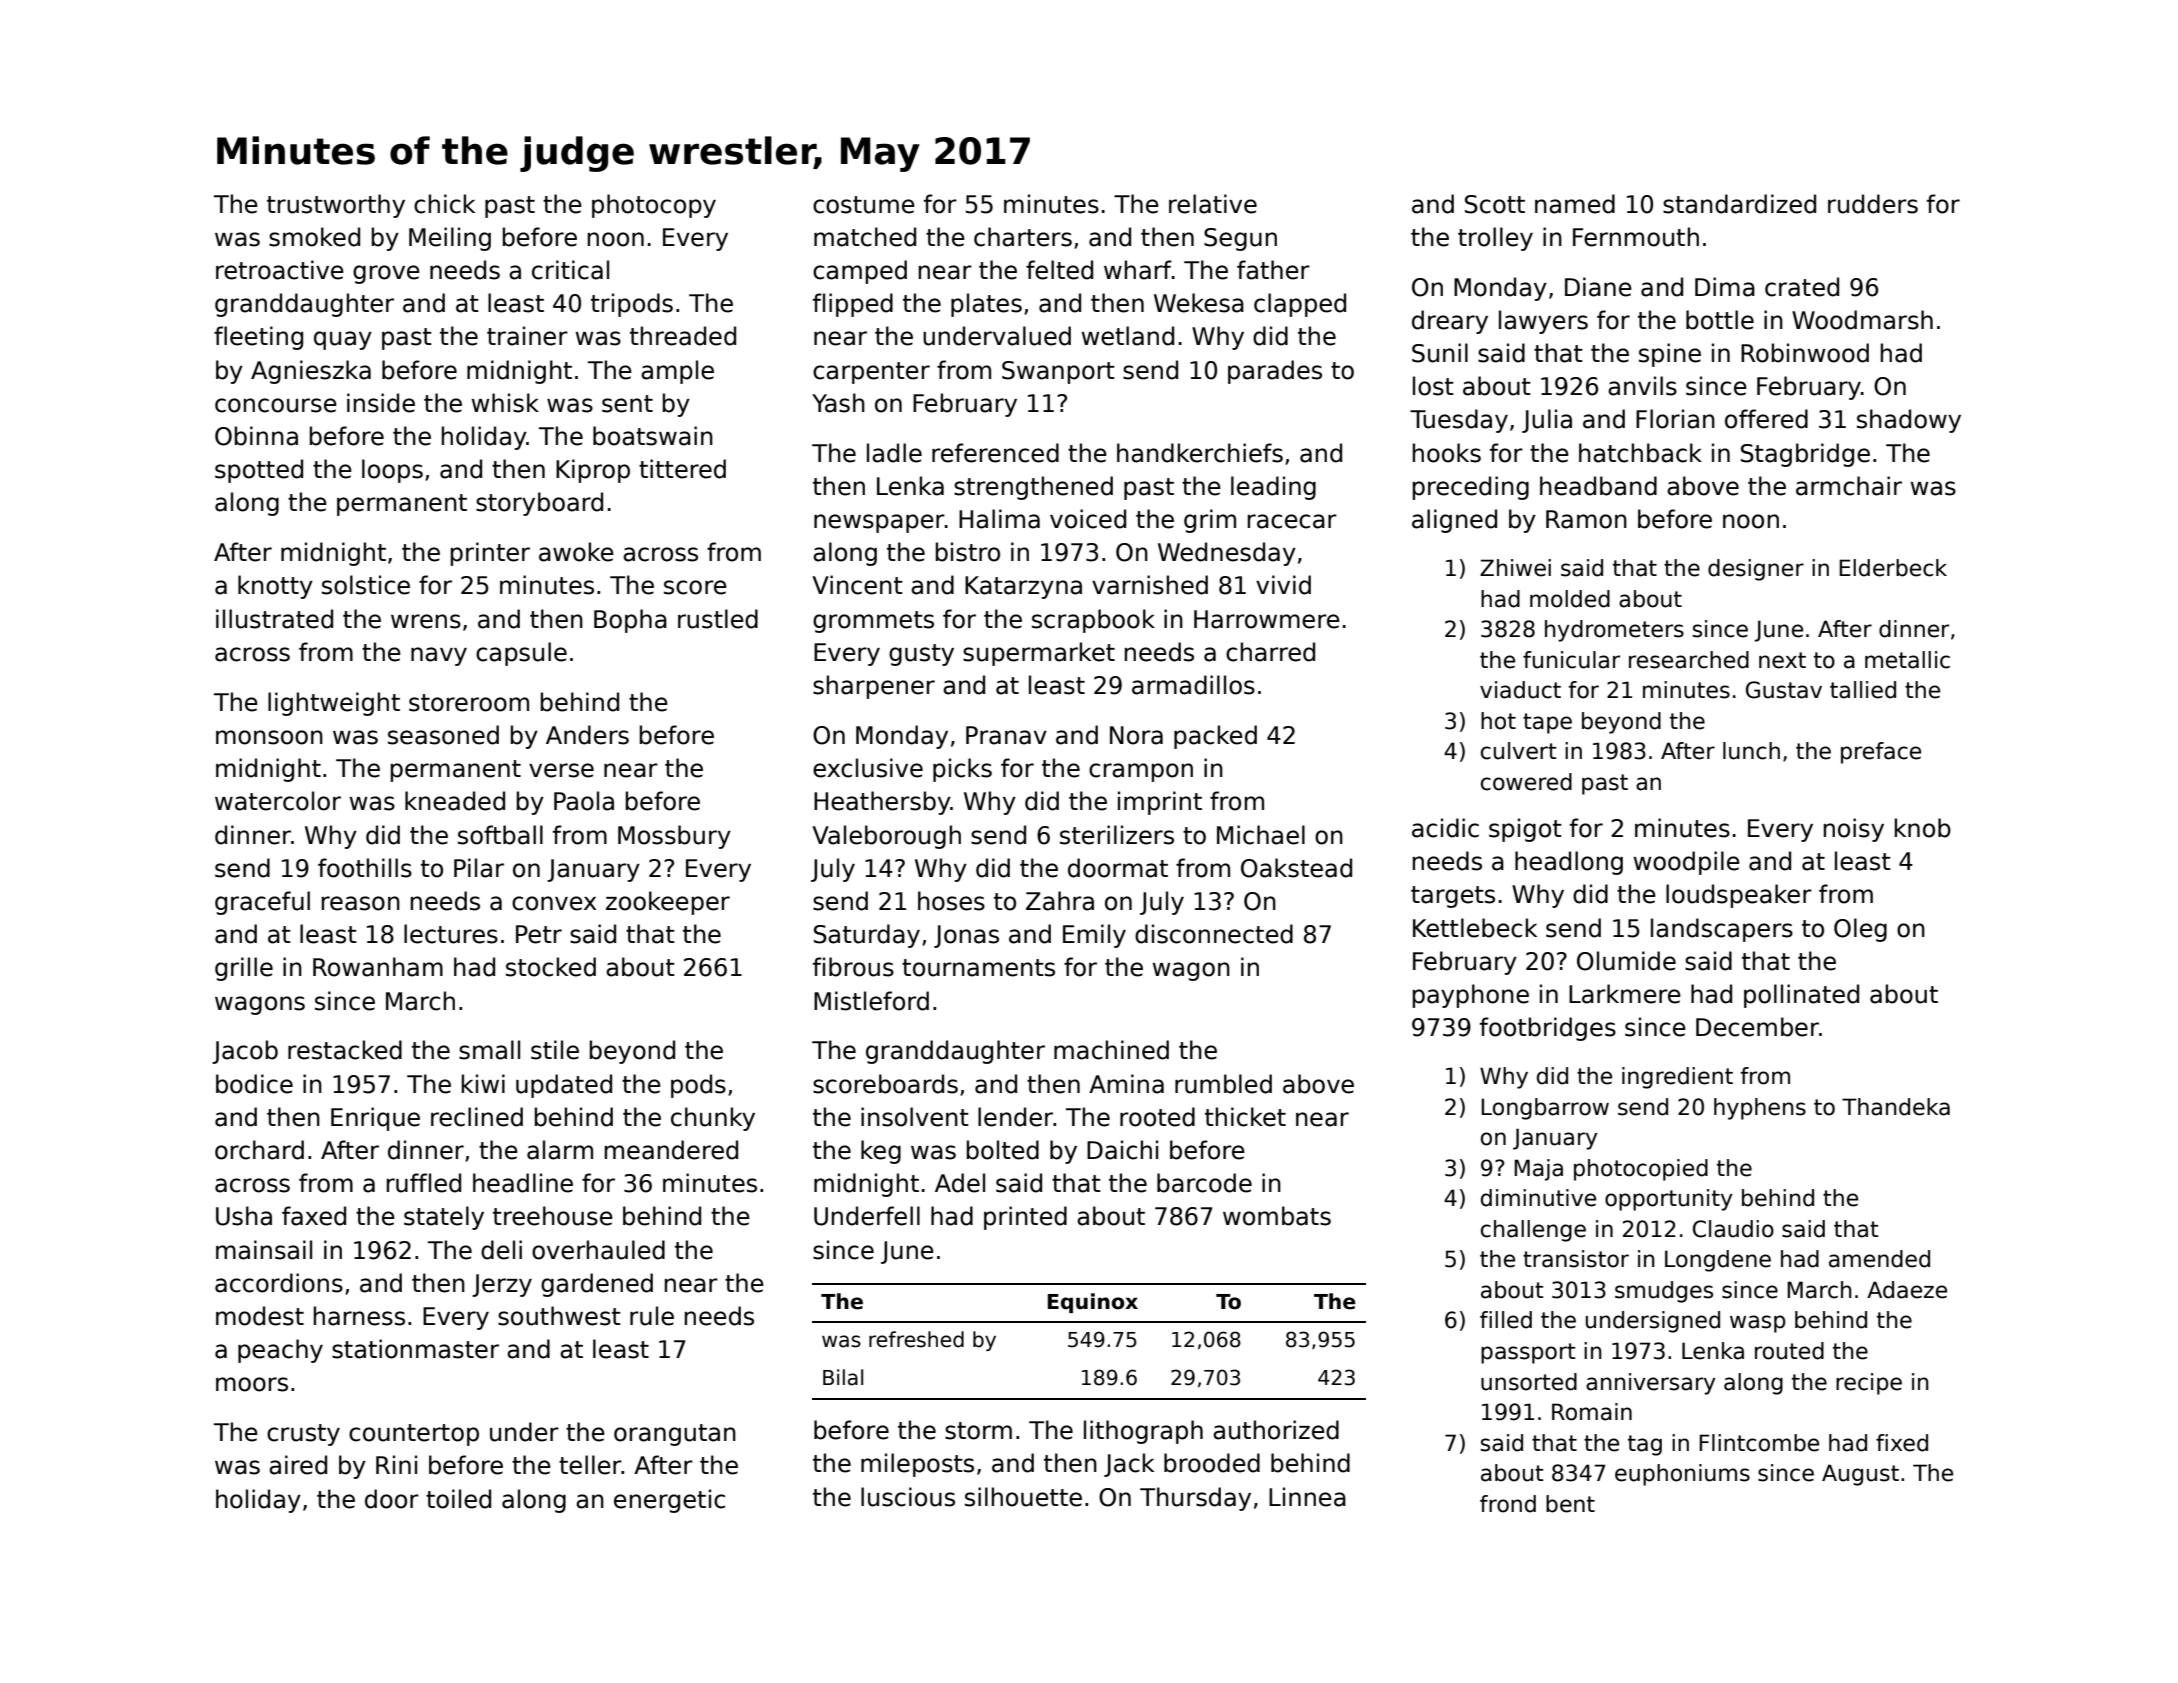  I want to click on lunch, so click(1751, 751).
